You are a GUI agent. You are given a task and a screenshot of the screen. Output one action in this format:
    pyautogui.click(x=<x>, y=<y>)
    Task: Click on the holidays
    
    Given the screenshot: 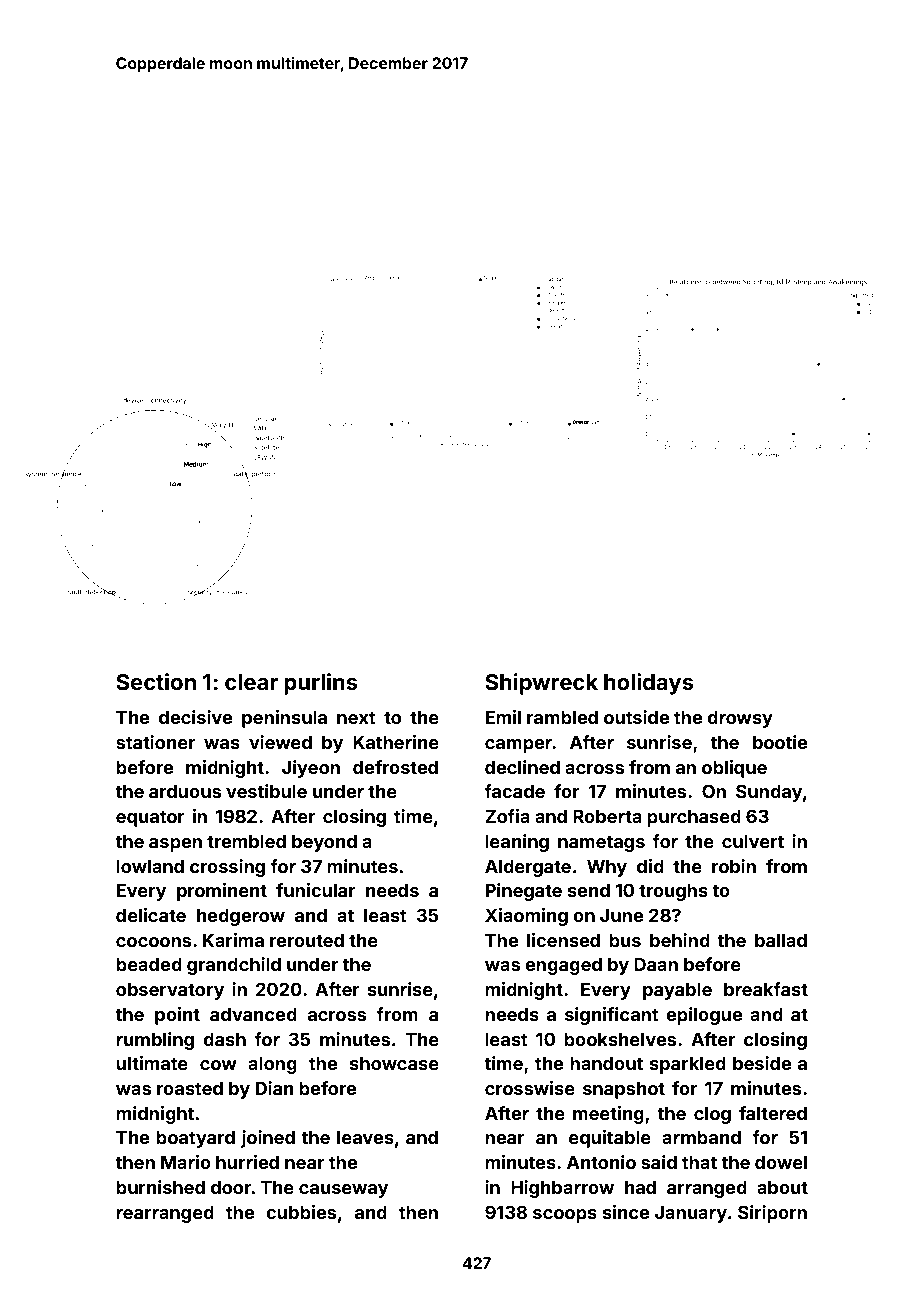 What is the action you would take?
    pyautogui.click(x=648, y=684)
